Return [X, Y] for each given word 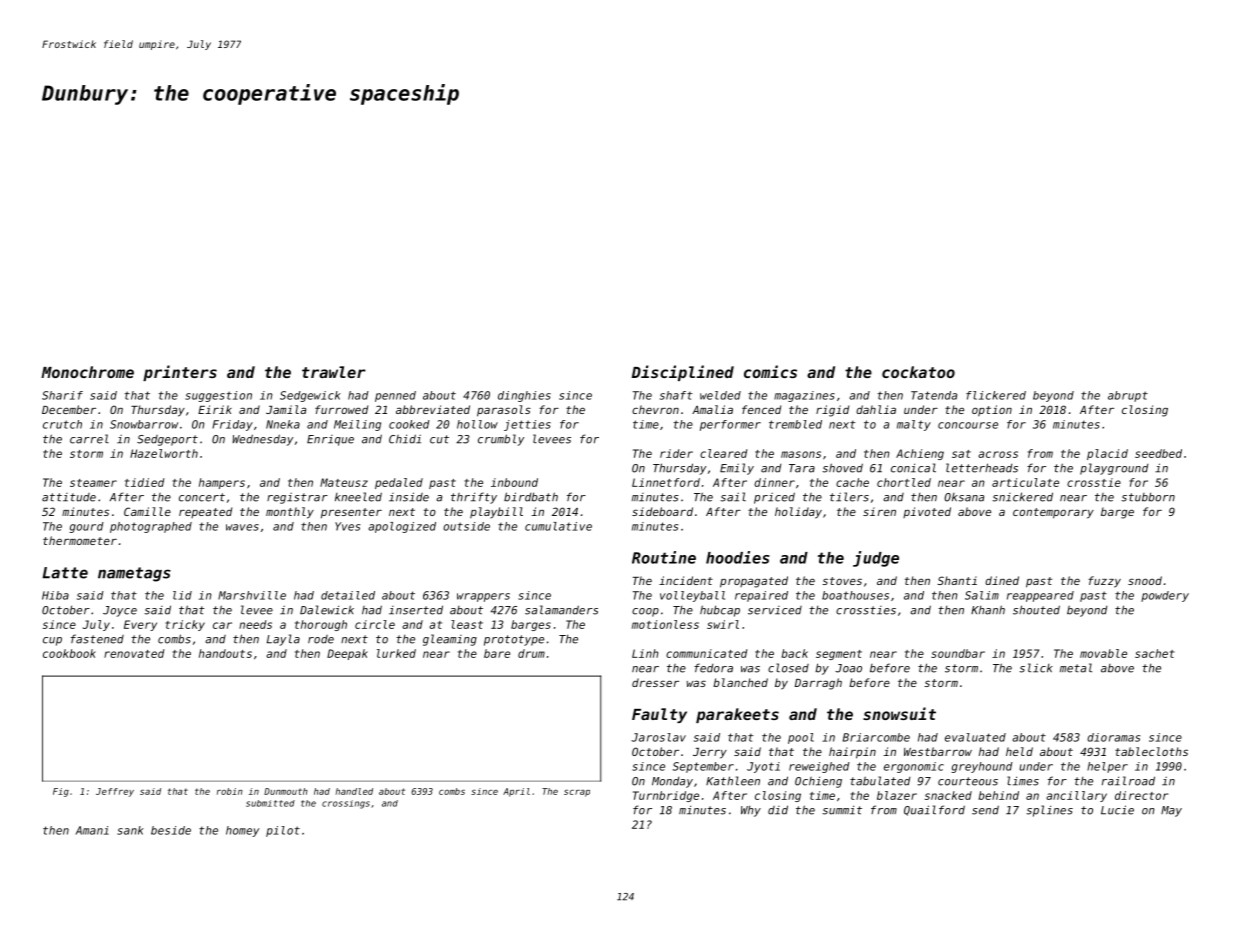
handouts [225, 653]
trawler [334, 372]
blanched [740, 682]
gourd [87, 527]
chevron [655, 409]
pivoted [927, 512]
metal [1076, 668]
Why [751, 811]
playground [1114, 469]
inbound [514, 482]
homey [242, 831]
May [1171, 811]
